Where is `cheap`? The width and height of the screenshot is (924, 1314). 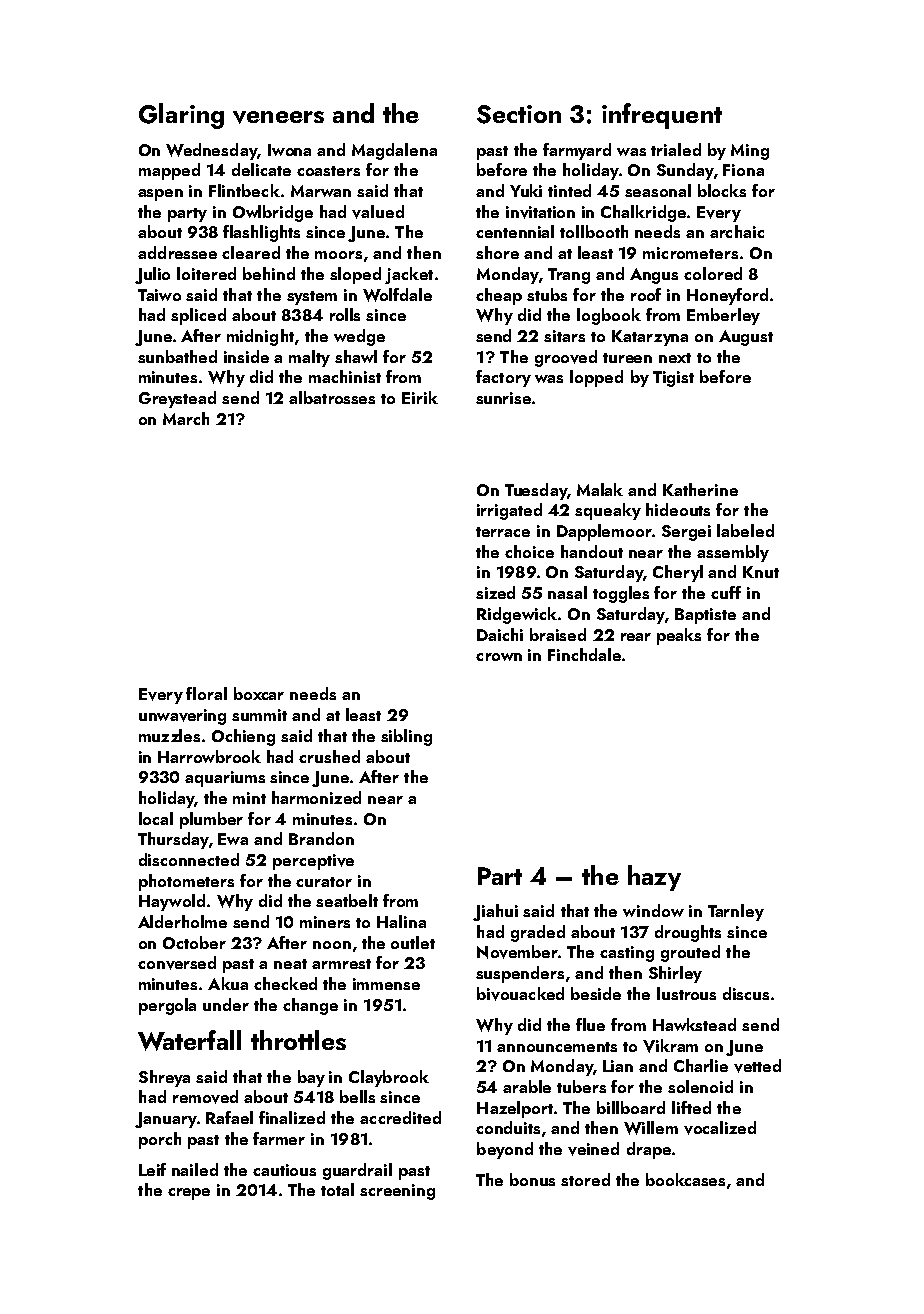 cheap is located at coordinates (499, 296).
